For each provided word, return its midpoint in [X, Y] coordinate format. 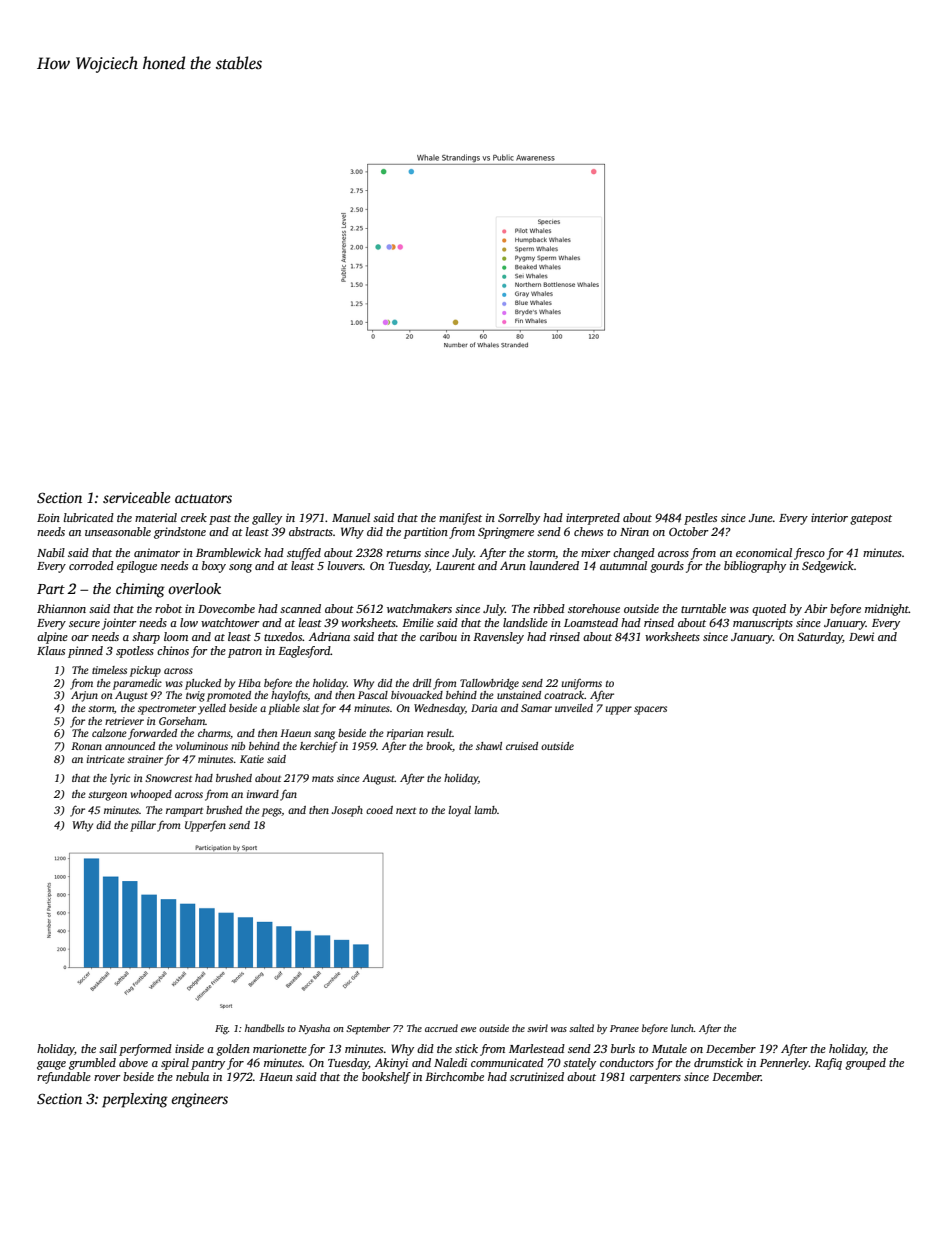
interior [829, 517]
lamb [485, 810]
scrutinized [537, 1076]
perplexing [135, 1100]
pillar [143, 826]
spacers [650, 710]
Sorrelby [519, 519]
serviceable [136, 497]
